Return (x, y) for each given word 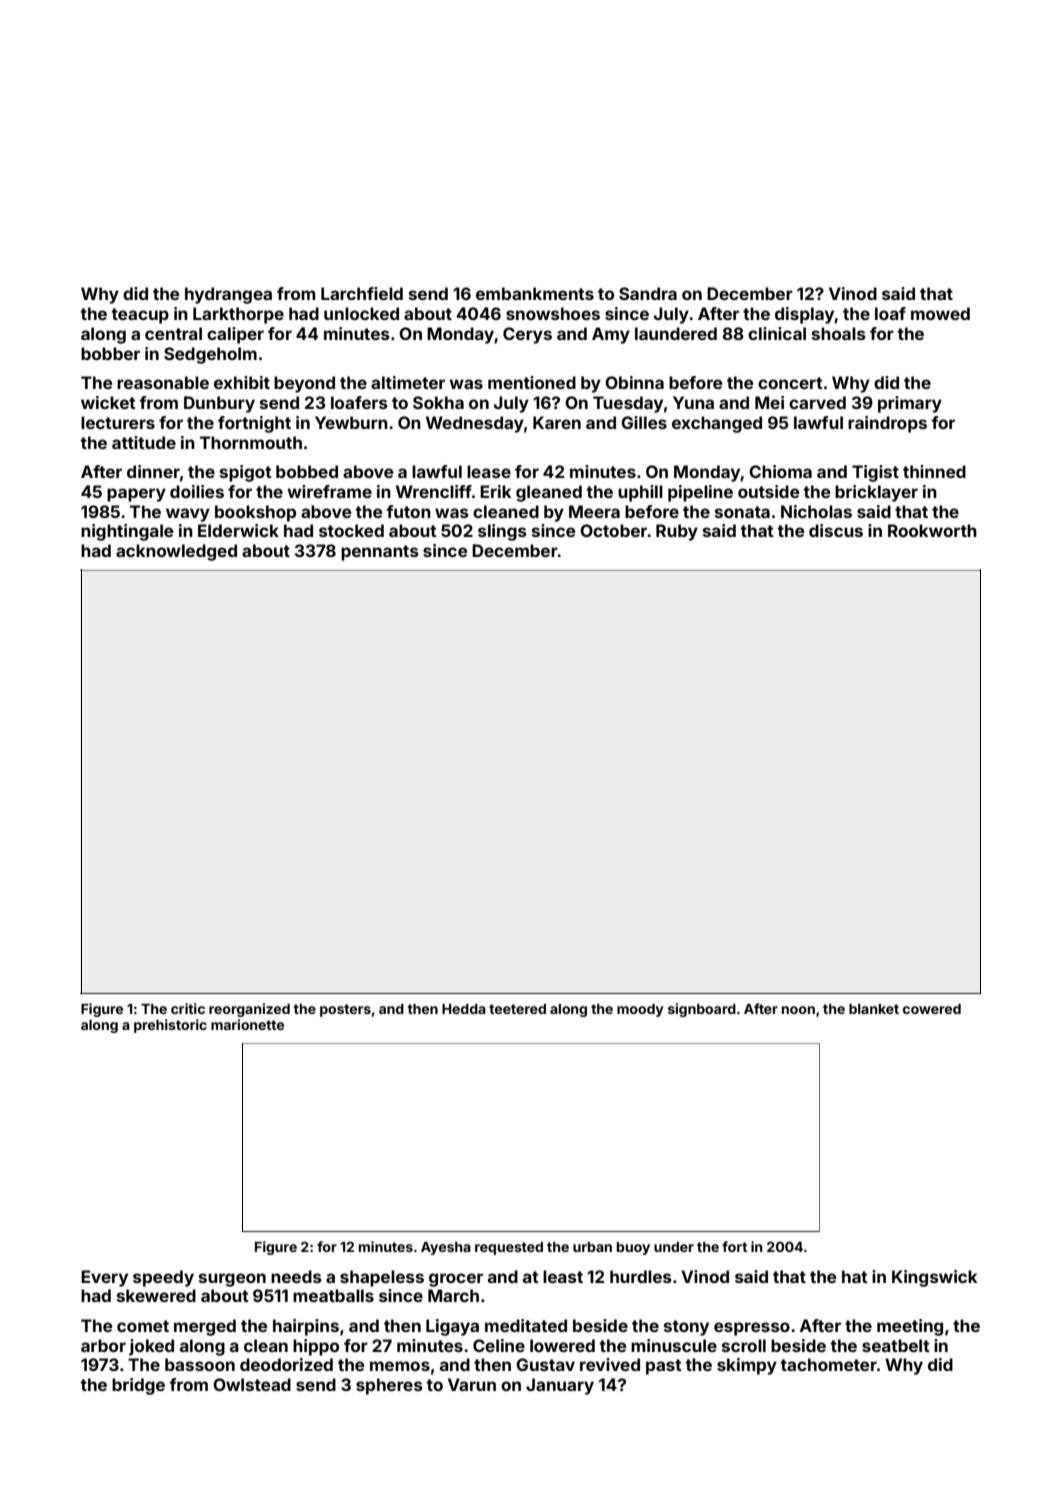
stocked (351, 530)
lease (489, 471)
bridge (138, 1386)
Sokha (438, 402)
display (805, 315)
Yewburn (351, 422)
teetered (517, 1009)
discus (836, 530)
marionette (247, 1024)
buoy (633, 1248)
